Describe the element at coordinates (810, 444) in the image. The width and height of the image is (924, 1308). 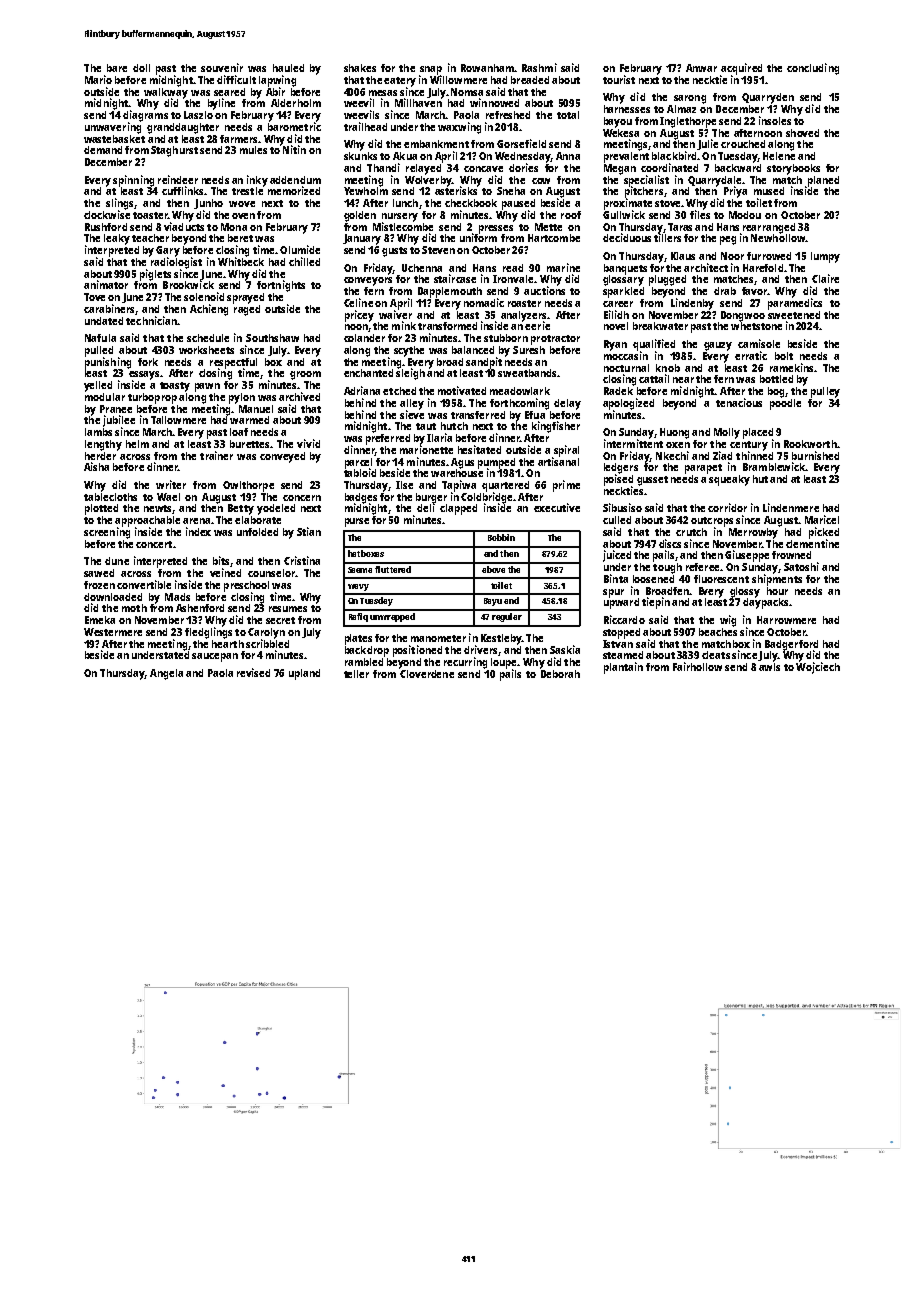
I see `Rookworth` at that location.
